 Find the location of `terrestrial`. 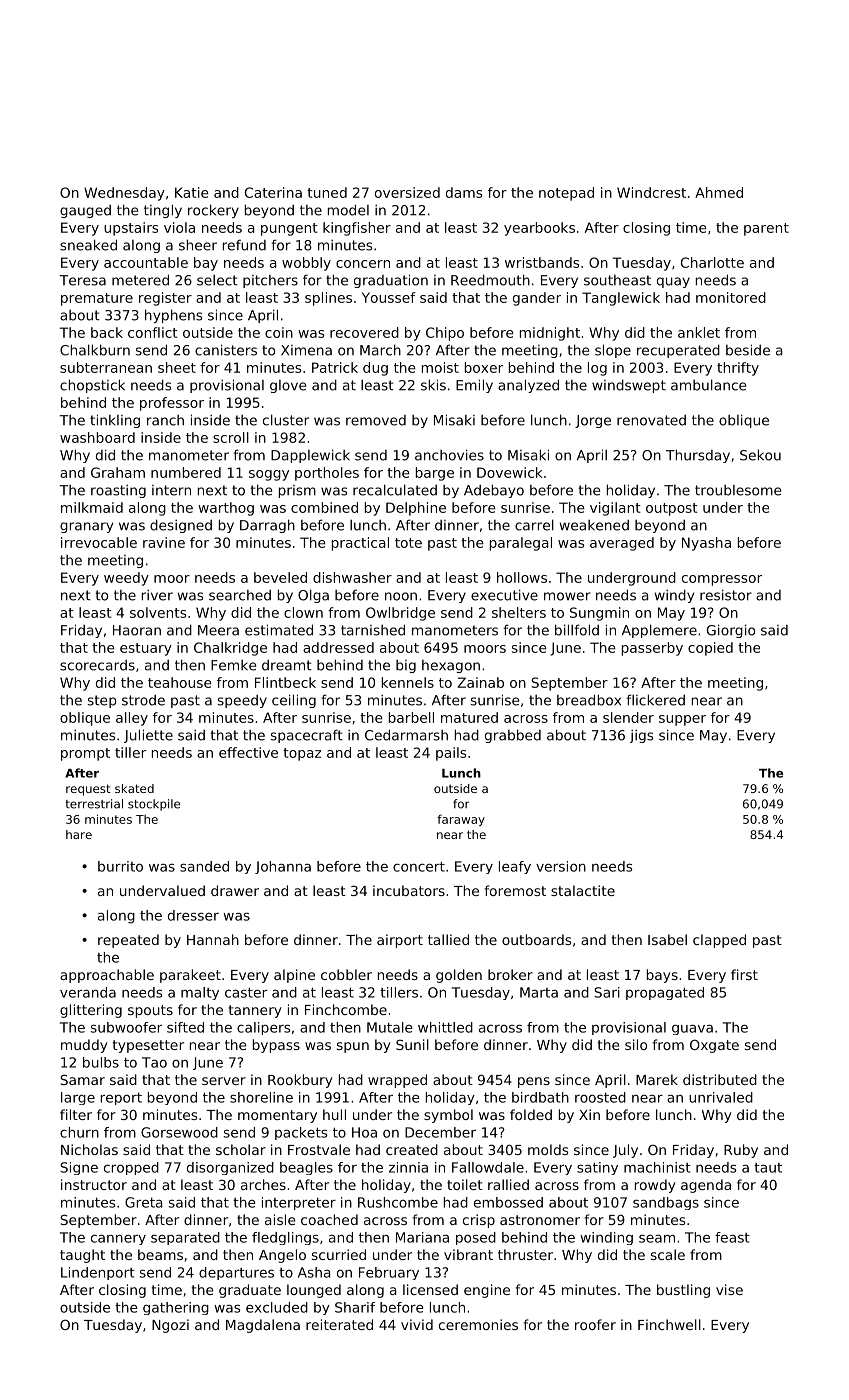

terrestrial is located at coordinates (94, 804).
